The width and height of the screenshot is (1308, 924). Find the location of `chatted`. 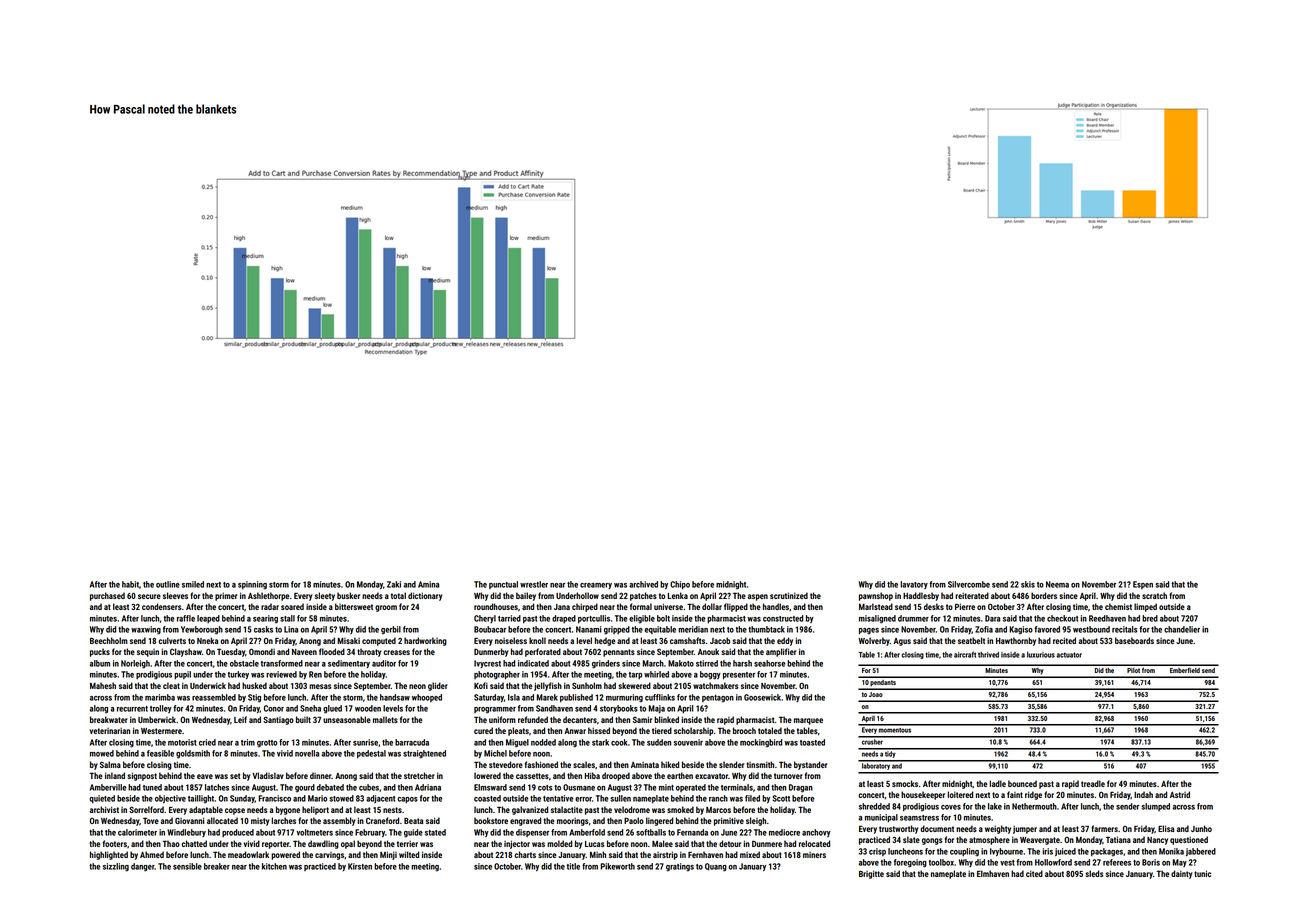

chatted is located at coordinates (194, 843).
